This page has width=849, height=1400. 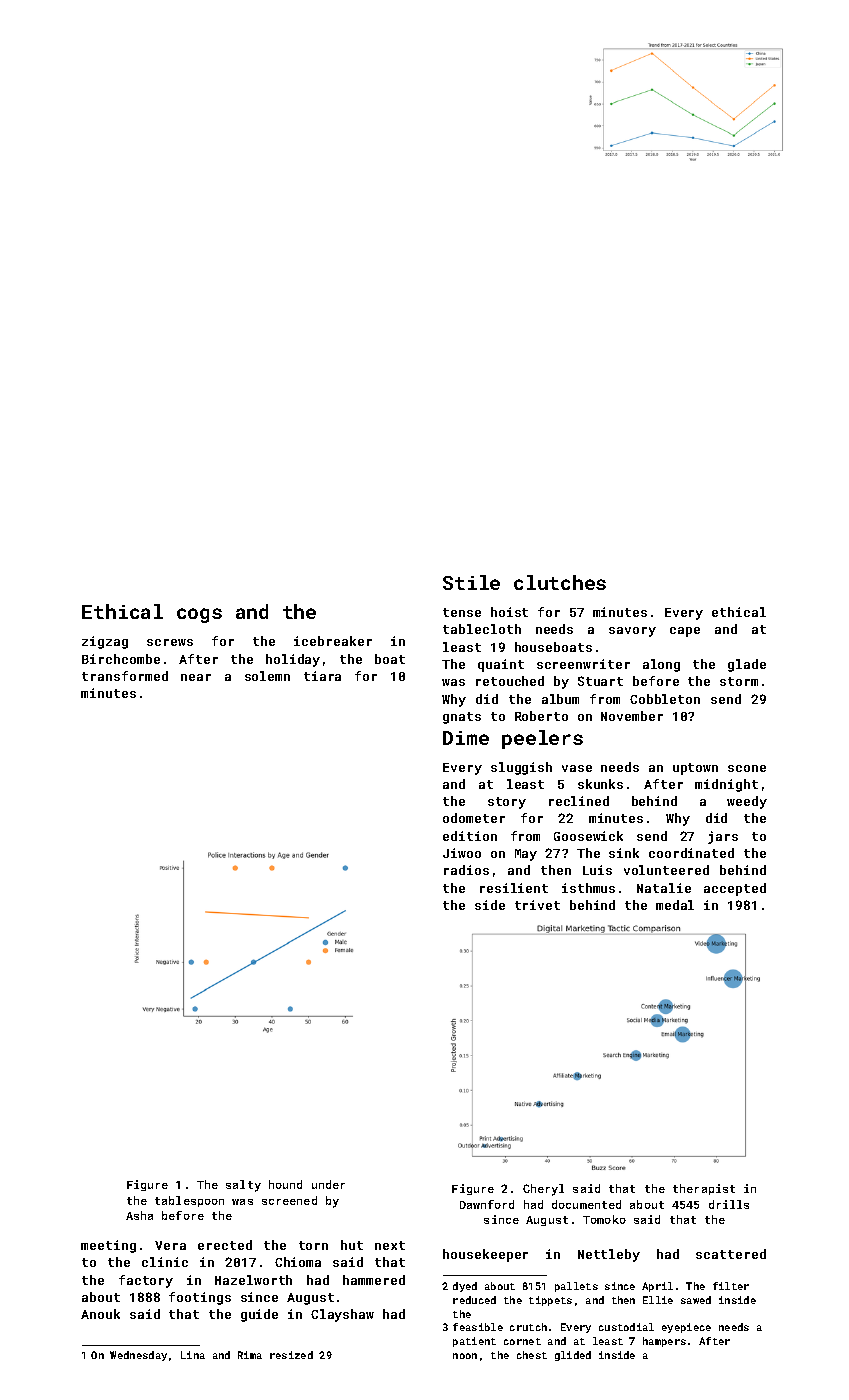 I want to click on glade, so click(x=747, y=665).
